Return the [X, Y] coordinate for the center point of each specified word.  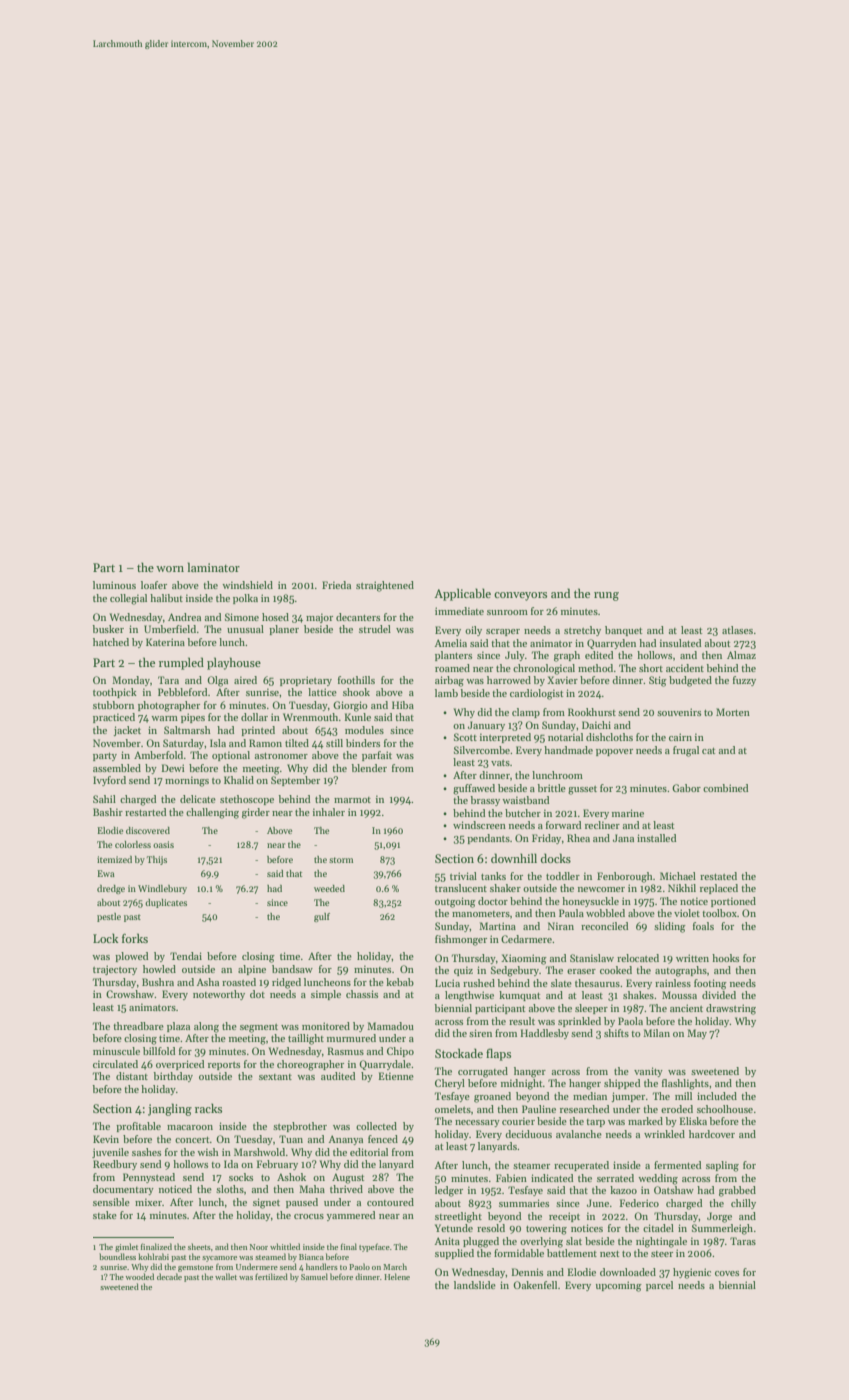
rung [606, 596]
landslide [475, 1285]
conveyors [520, 596]
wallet [226, 1276]
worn [170, 569]
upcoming [619, 1286]
